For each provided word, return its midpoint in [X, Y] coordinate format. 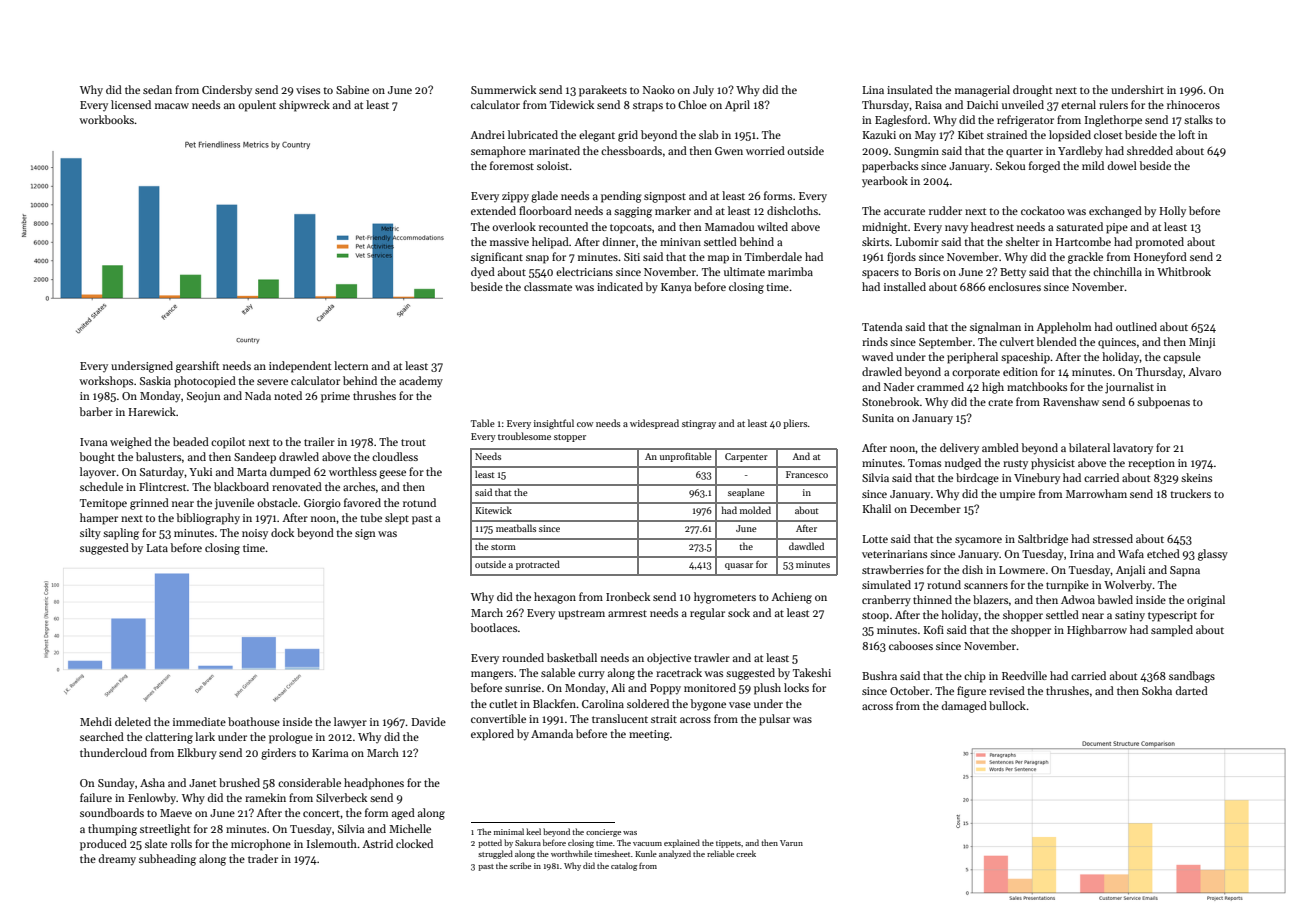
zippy [515, 197]
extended [493, 210]
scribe [520, 865]
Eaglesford [901, 121]
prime [335, 397]
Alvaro [1204, 371]
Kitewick [493, 510]
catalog [624, 866]
